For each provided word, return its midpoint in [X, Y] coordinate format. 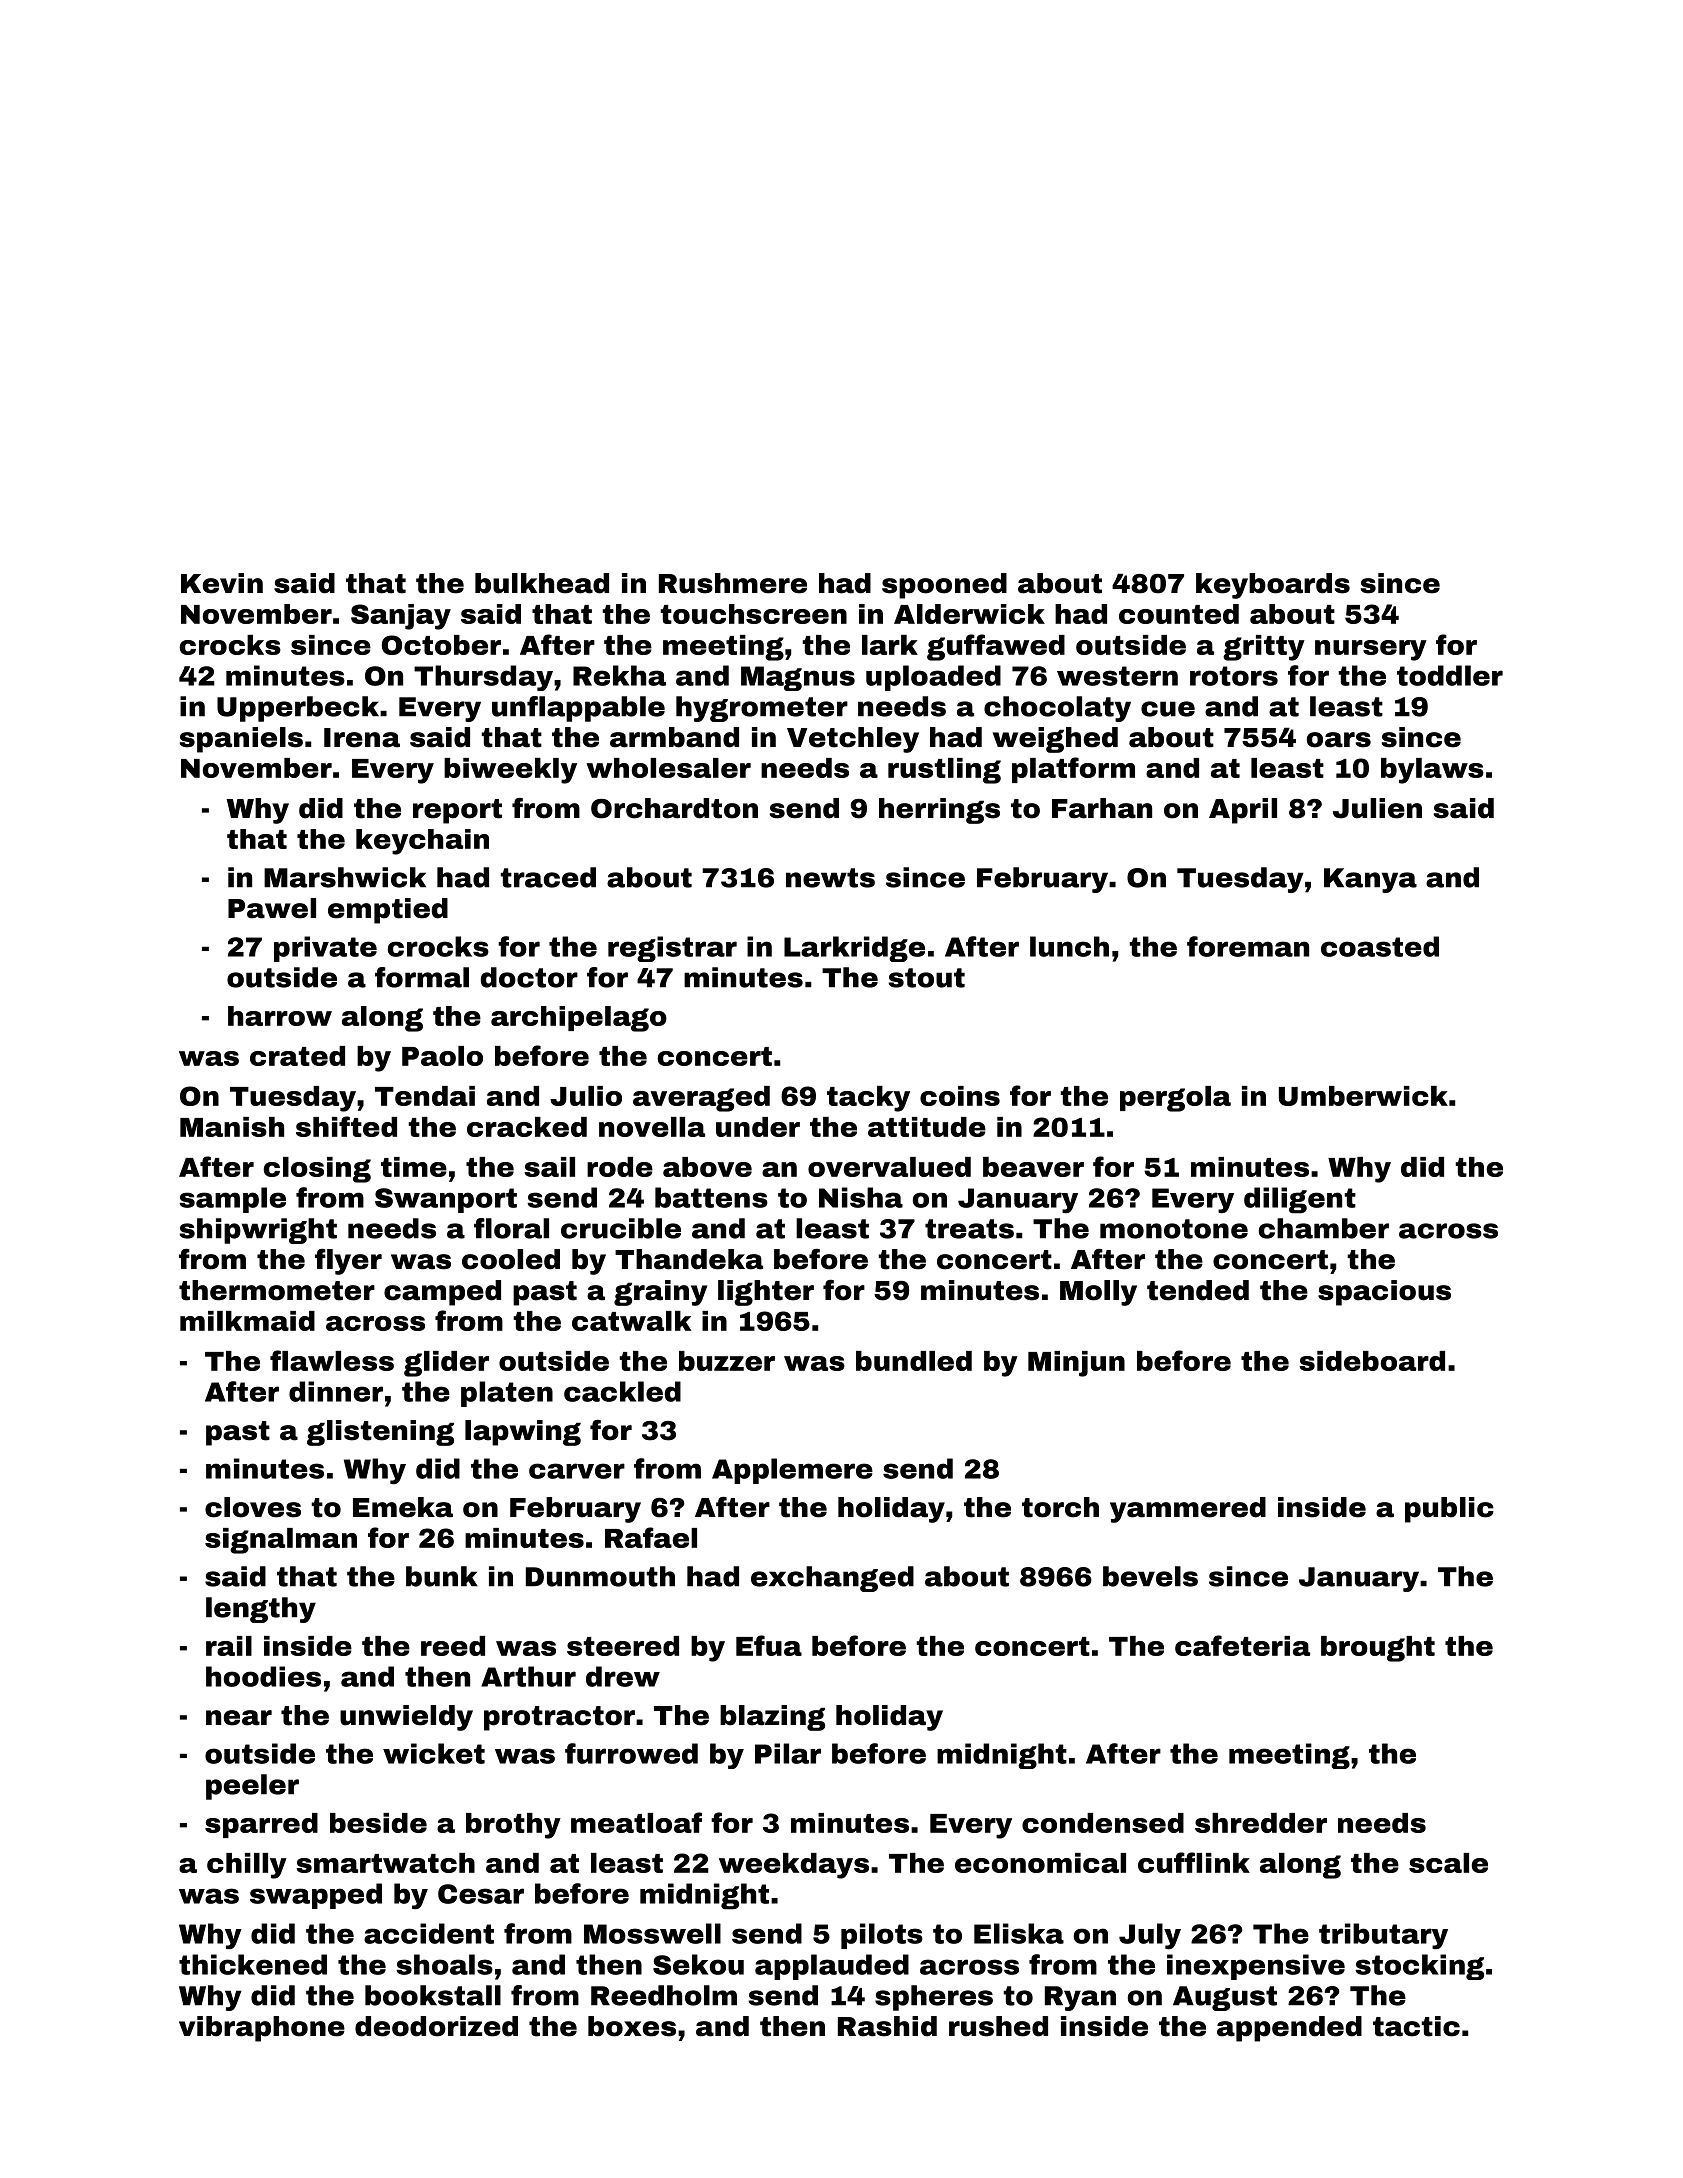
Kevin [222, 583]
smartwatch [385, 1863]
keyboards [1273, 586]
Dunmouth [600, 1576]
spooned [944, 586]
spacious [1384, 1293]
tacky [868, 1099]
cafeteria [1242, 1645]
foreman [1248, 946]
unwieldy [406, 1718]
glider [446, 1364]
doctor [529, 977]
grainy [660, 1293]
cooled [511, 1259]
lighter [766, 1293]
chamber [1324, 1228]
